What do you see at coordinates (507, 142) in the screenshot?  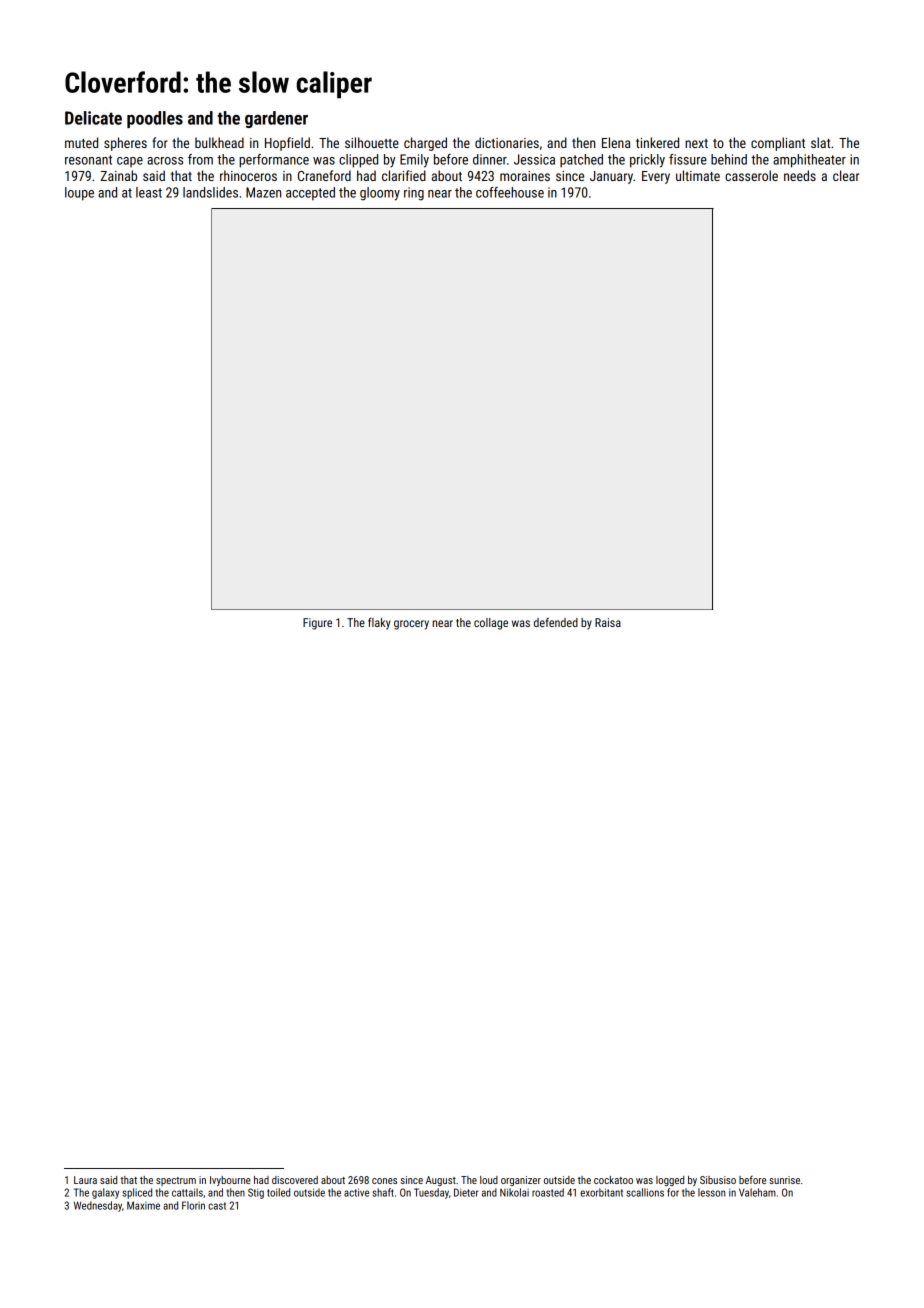 I see `dictionaries` at bounding box center [507, 142].
